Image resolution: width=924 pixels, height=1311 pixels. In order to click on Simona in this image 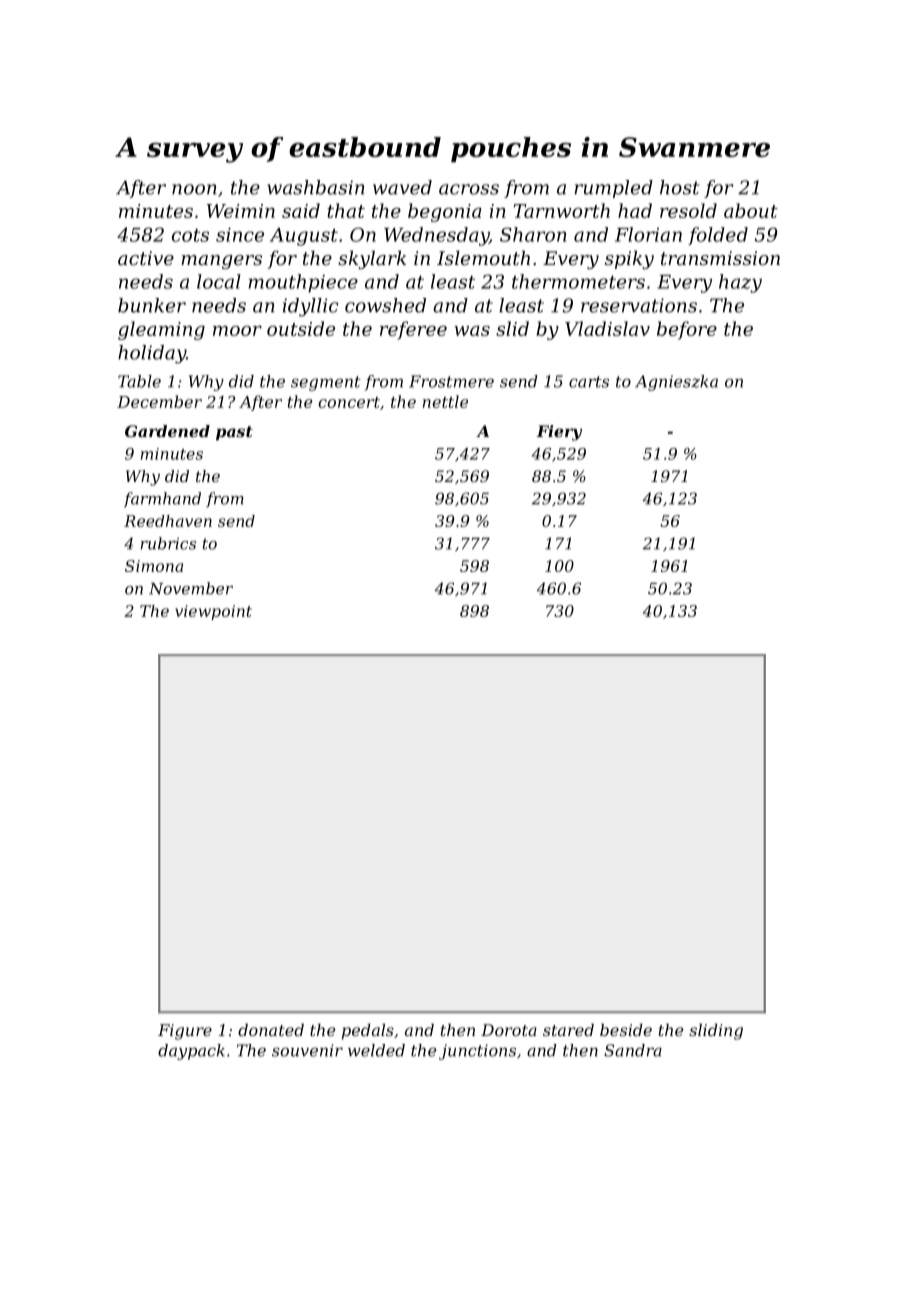, I will do `click(154, 566)`.
